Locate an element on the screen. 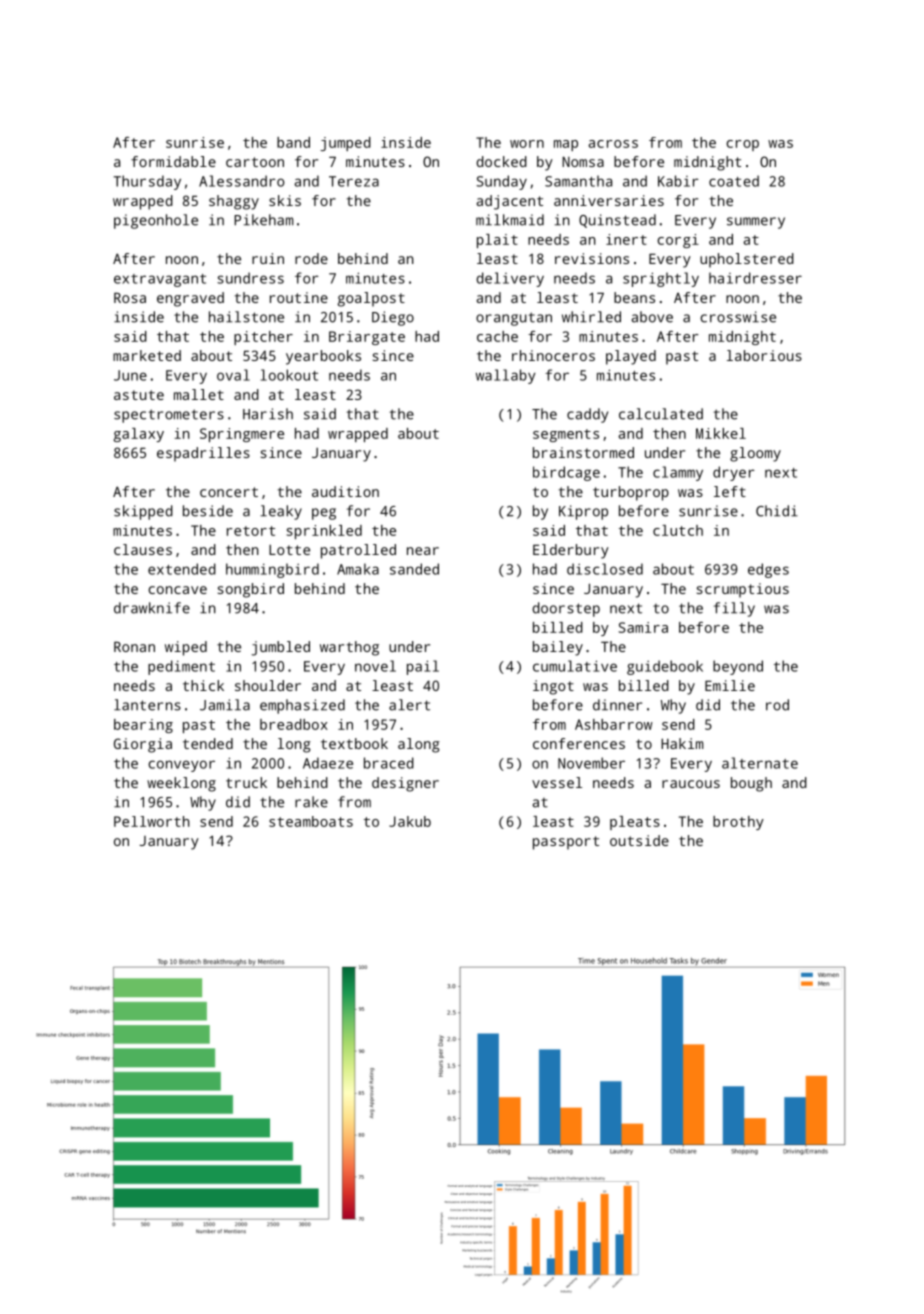 Image resolution: width=924 pixels, height=1314 pixels. bailey is located at coordinates (558, 648).
